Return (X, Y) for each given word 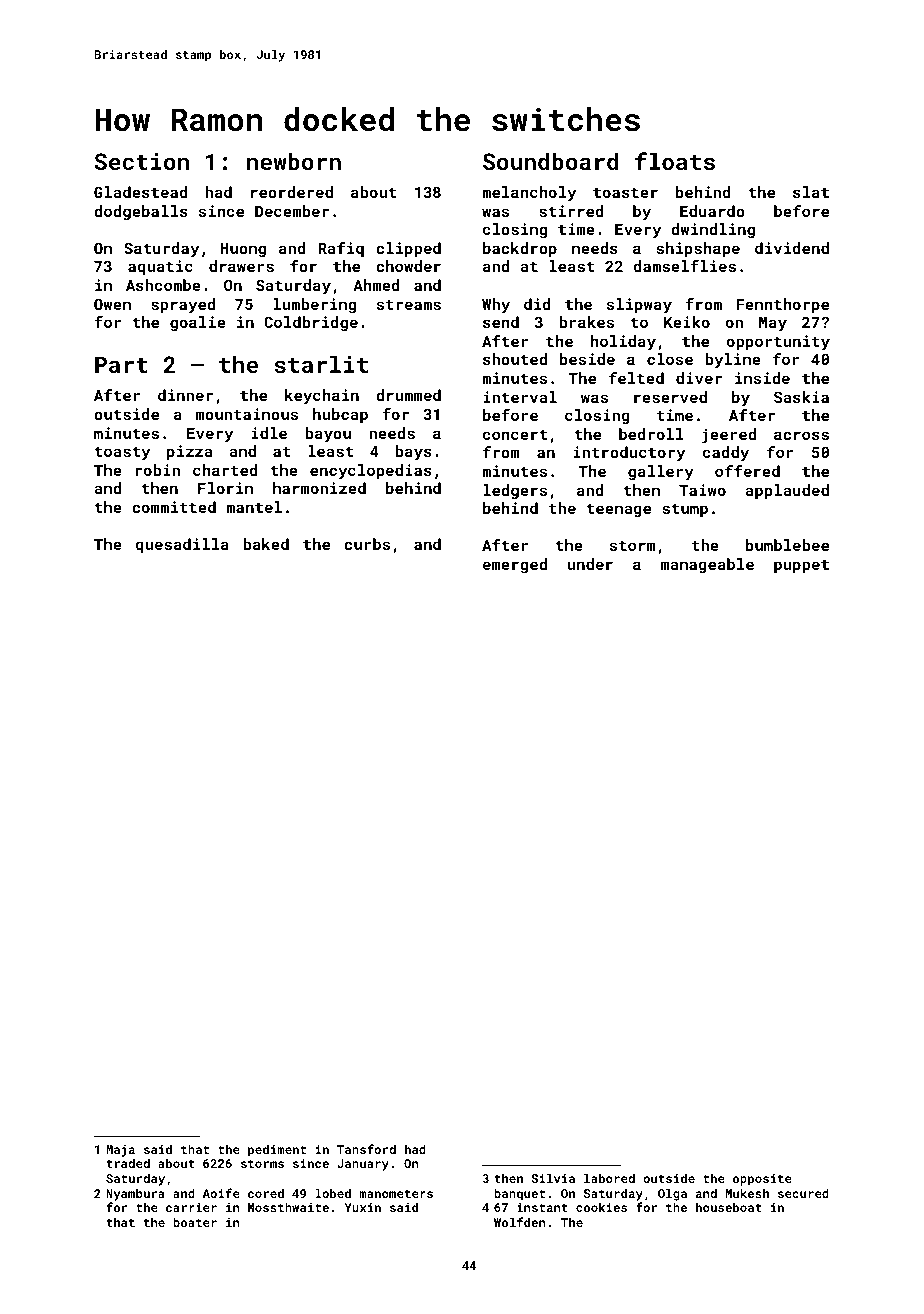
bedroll (651, 434)
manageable (707, 566)
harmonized (319, 488)
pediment (277, 1150)
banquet (519, 1194)
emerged (515, 565)
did (537, 304)
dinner (185, 395)
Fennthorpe (782, 305)
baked (266, 544)
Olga (672, 1194)
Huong (243, 250)
